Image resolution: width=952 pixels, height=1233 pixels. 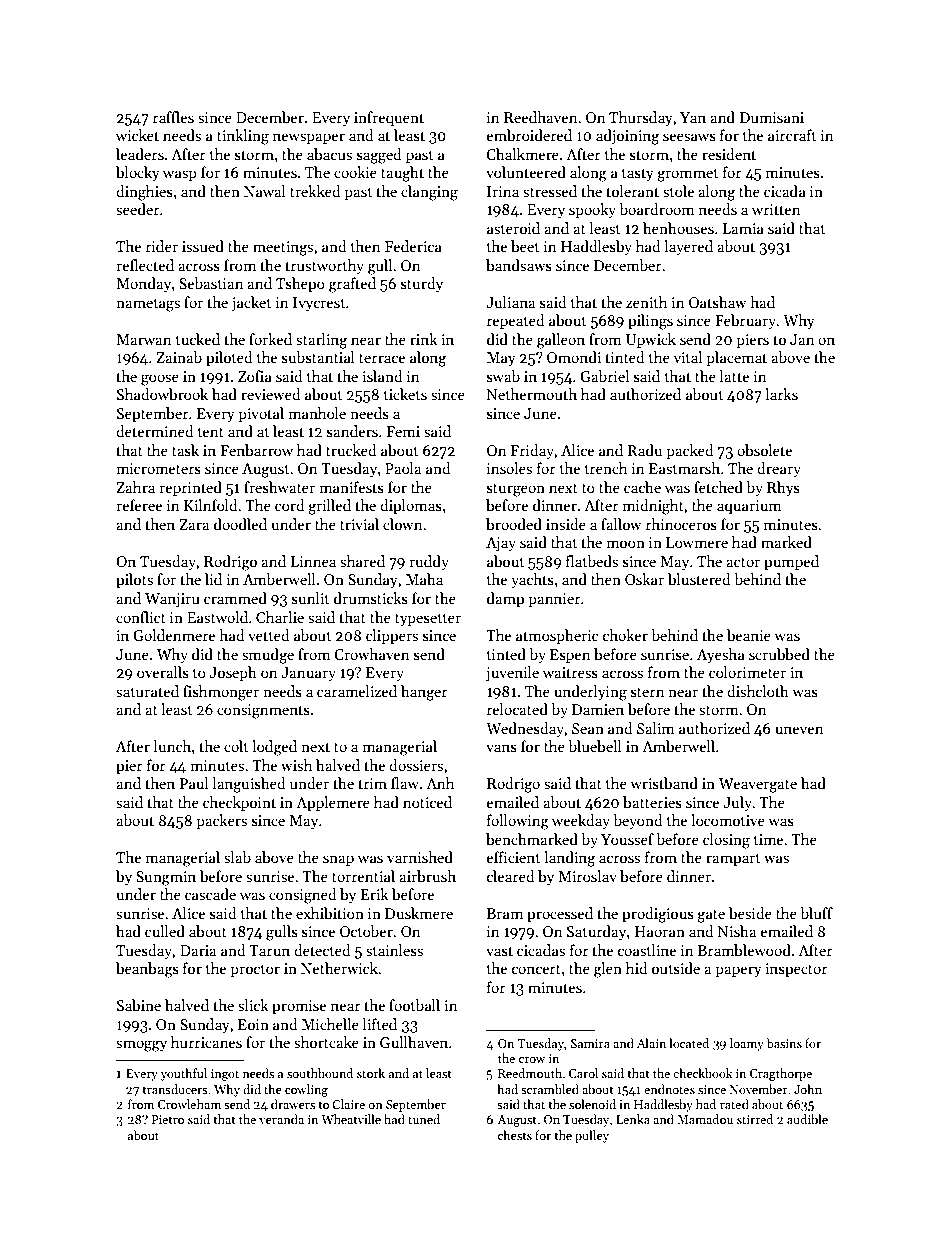 I want to click on referee, so click(x=139, y=505).
